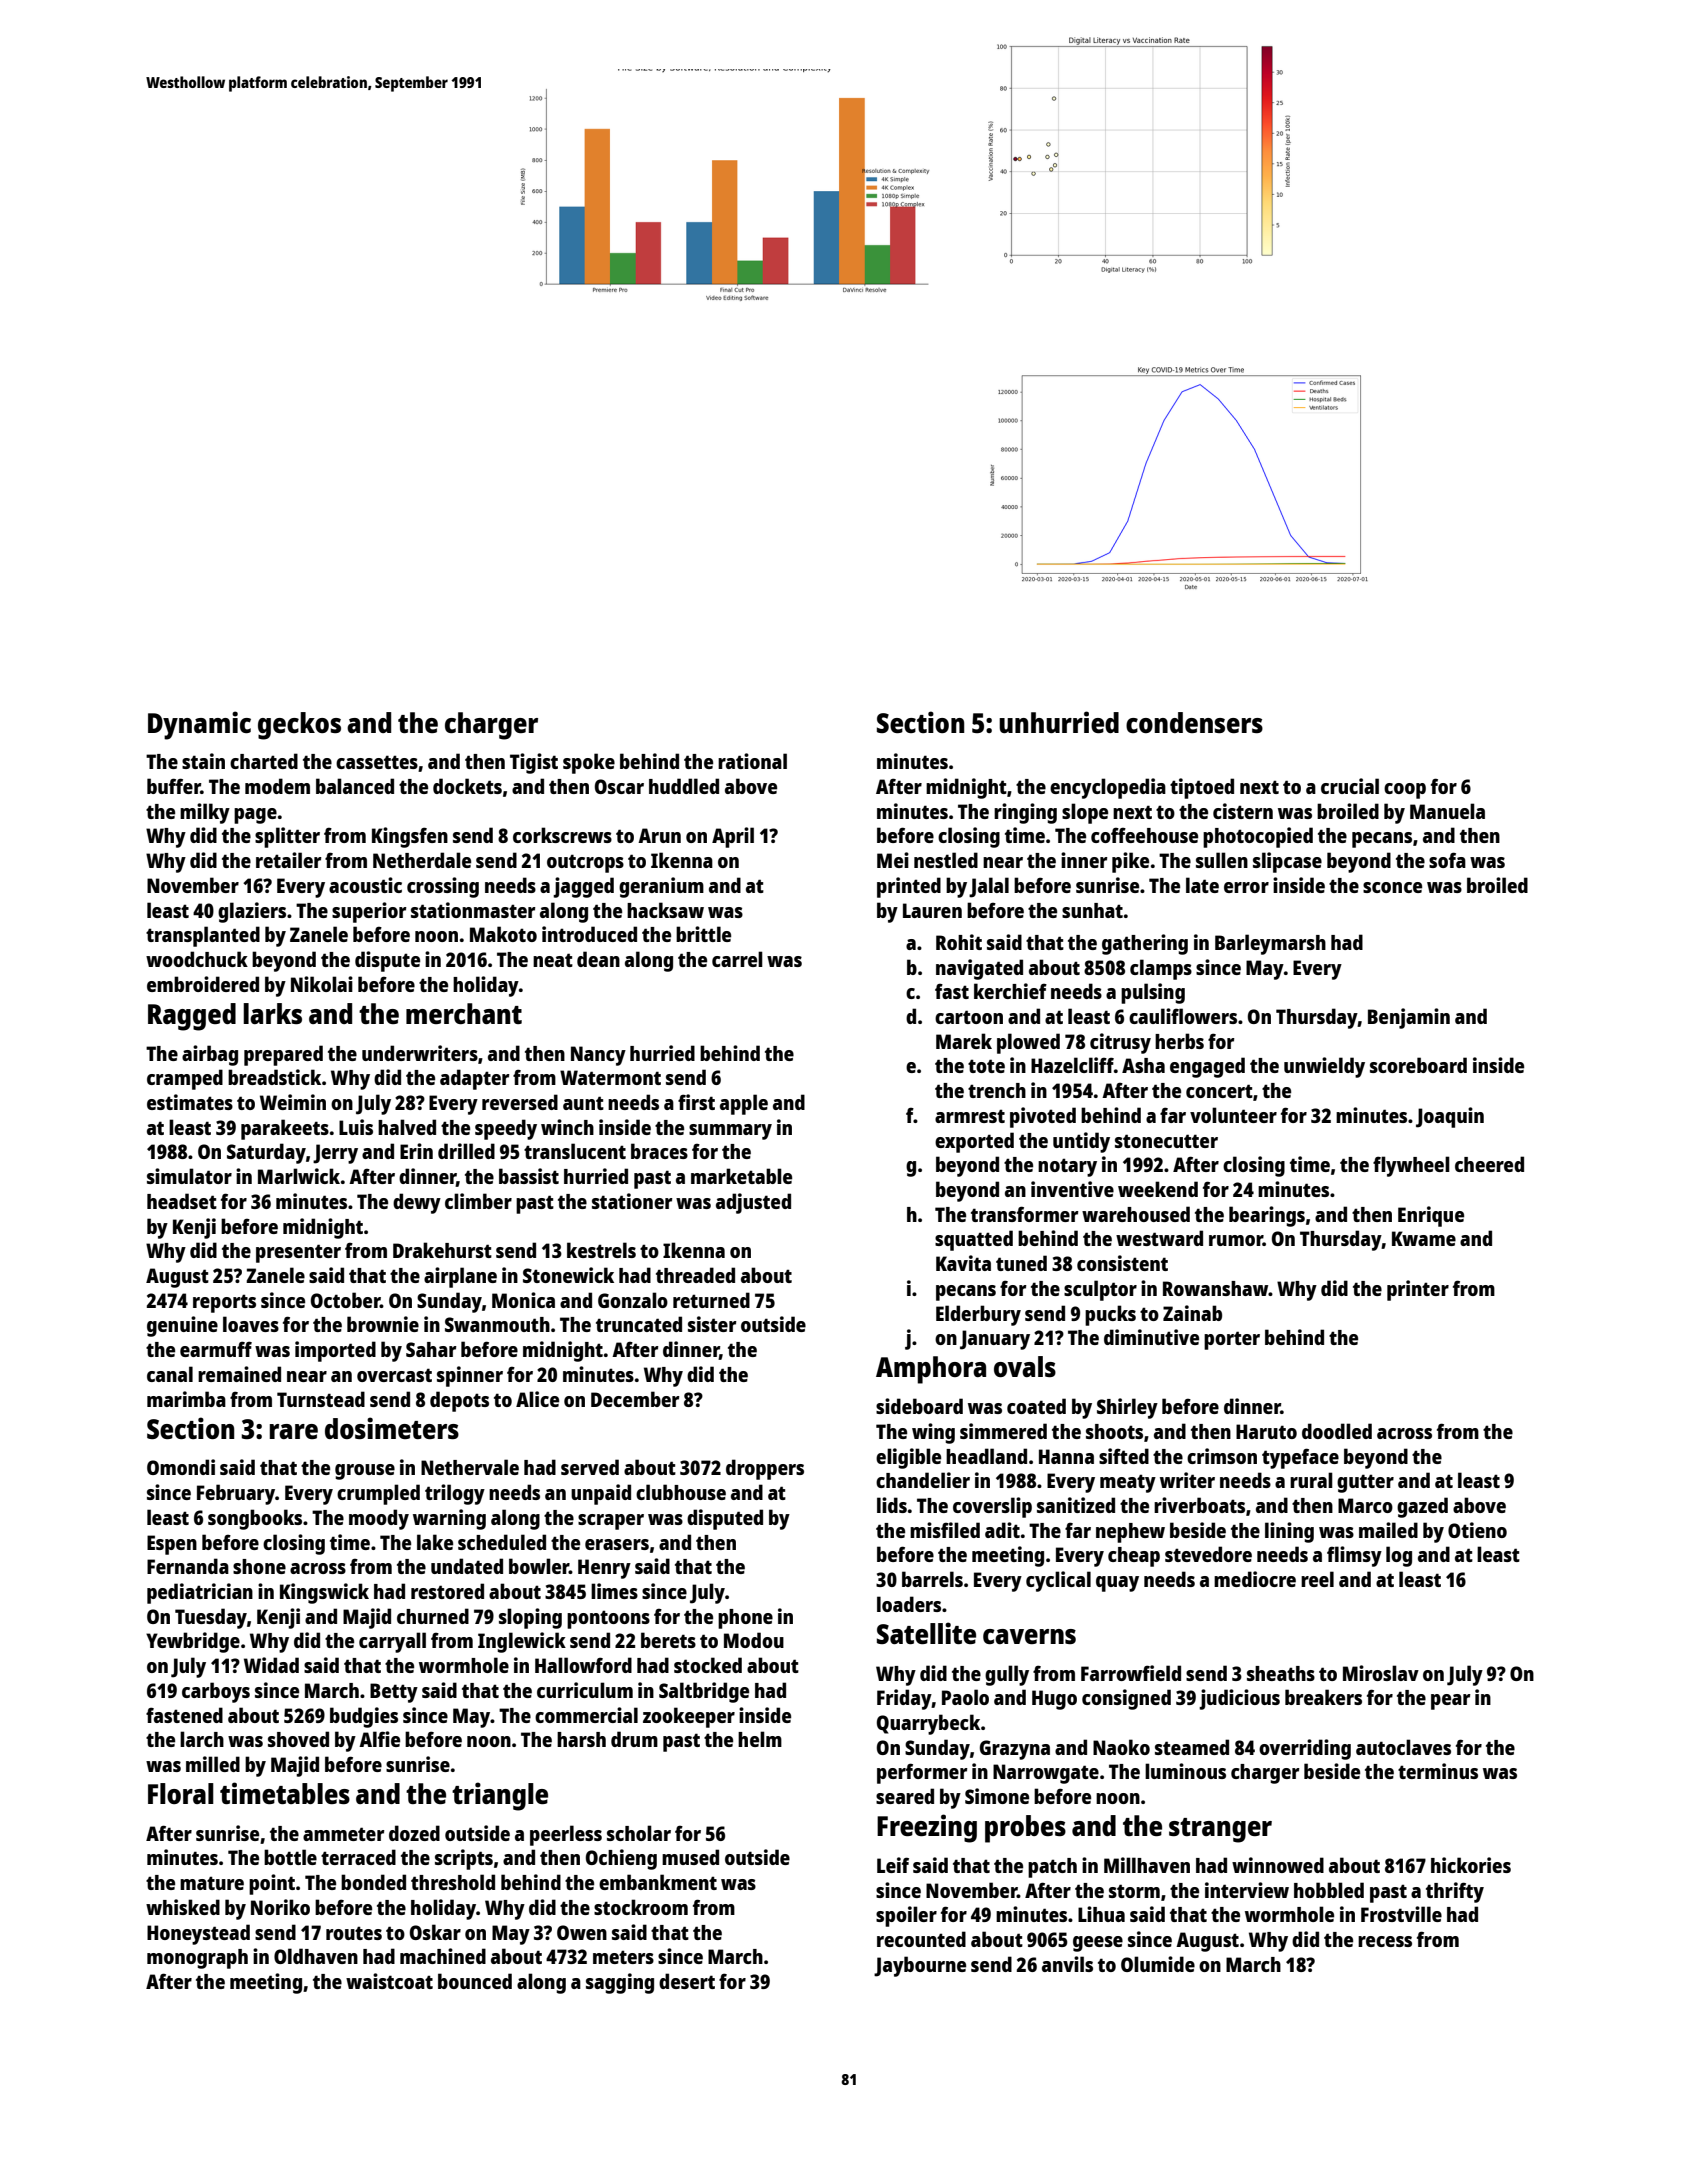 This document has width=1683, height=2178. I want to click on barrels, so click(932, 1579).
